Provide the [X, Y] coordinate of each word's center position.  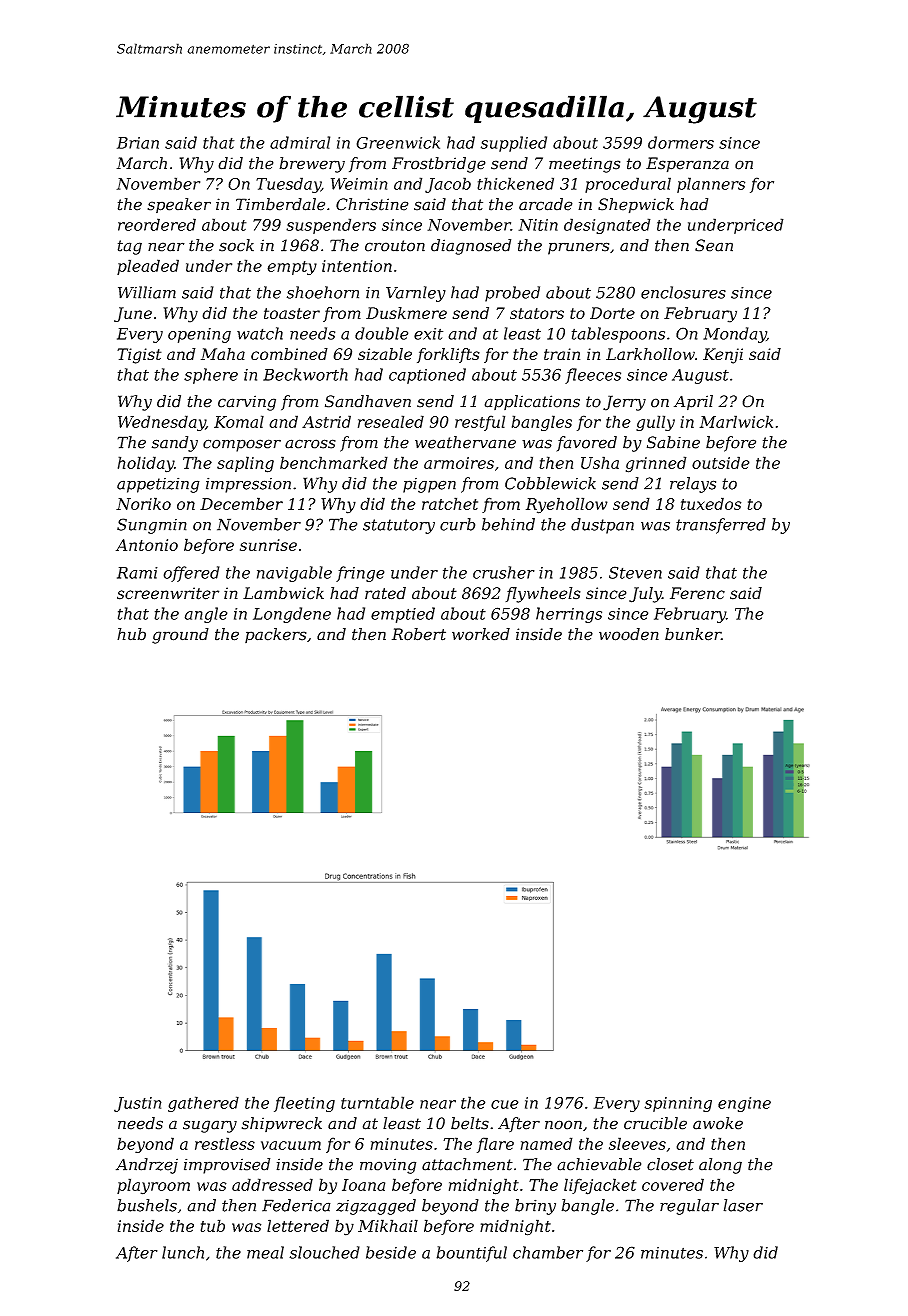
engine [744, 1104]
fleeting [304, 1104]
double [381, 333]
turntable [377, 1102]
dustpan [602, 526]
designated [607, 226]
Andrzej [147, 1166]
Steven [635, 572]
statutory [399, 526]
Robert [419, 634]
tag [130, 247]
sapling [245, 464]
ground [180, 636]
